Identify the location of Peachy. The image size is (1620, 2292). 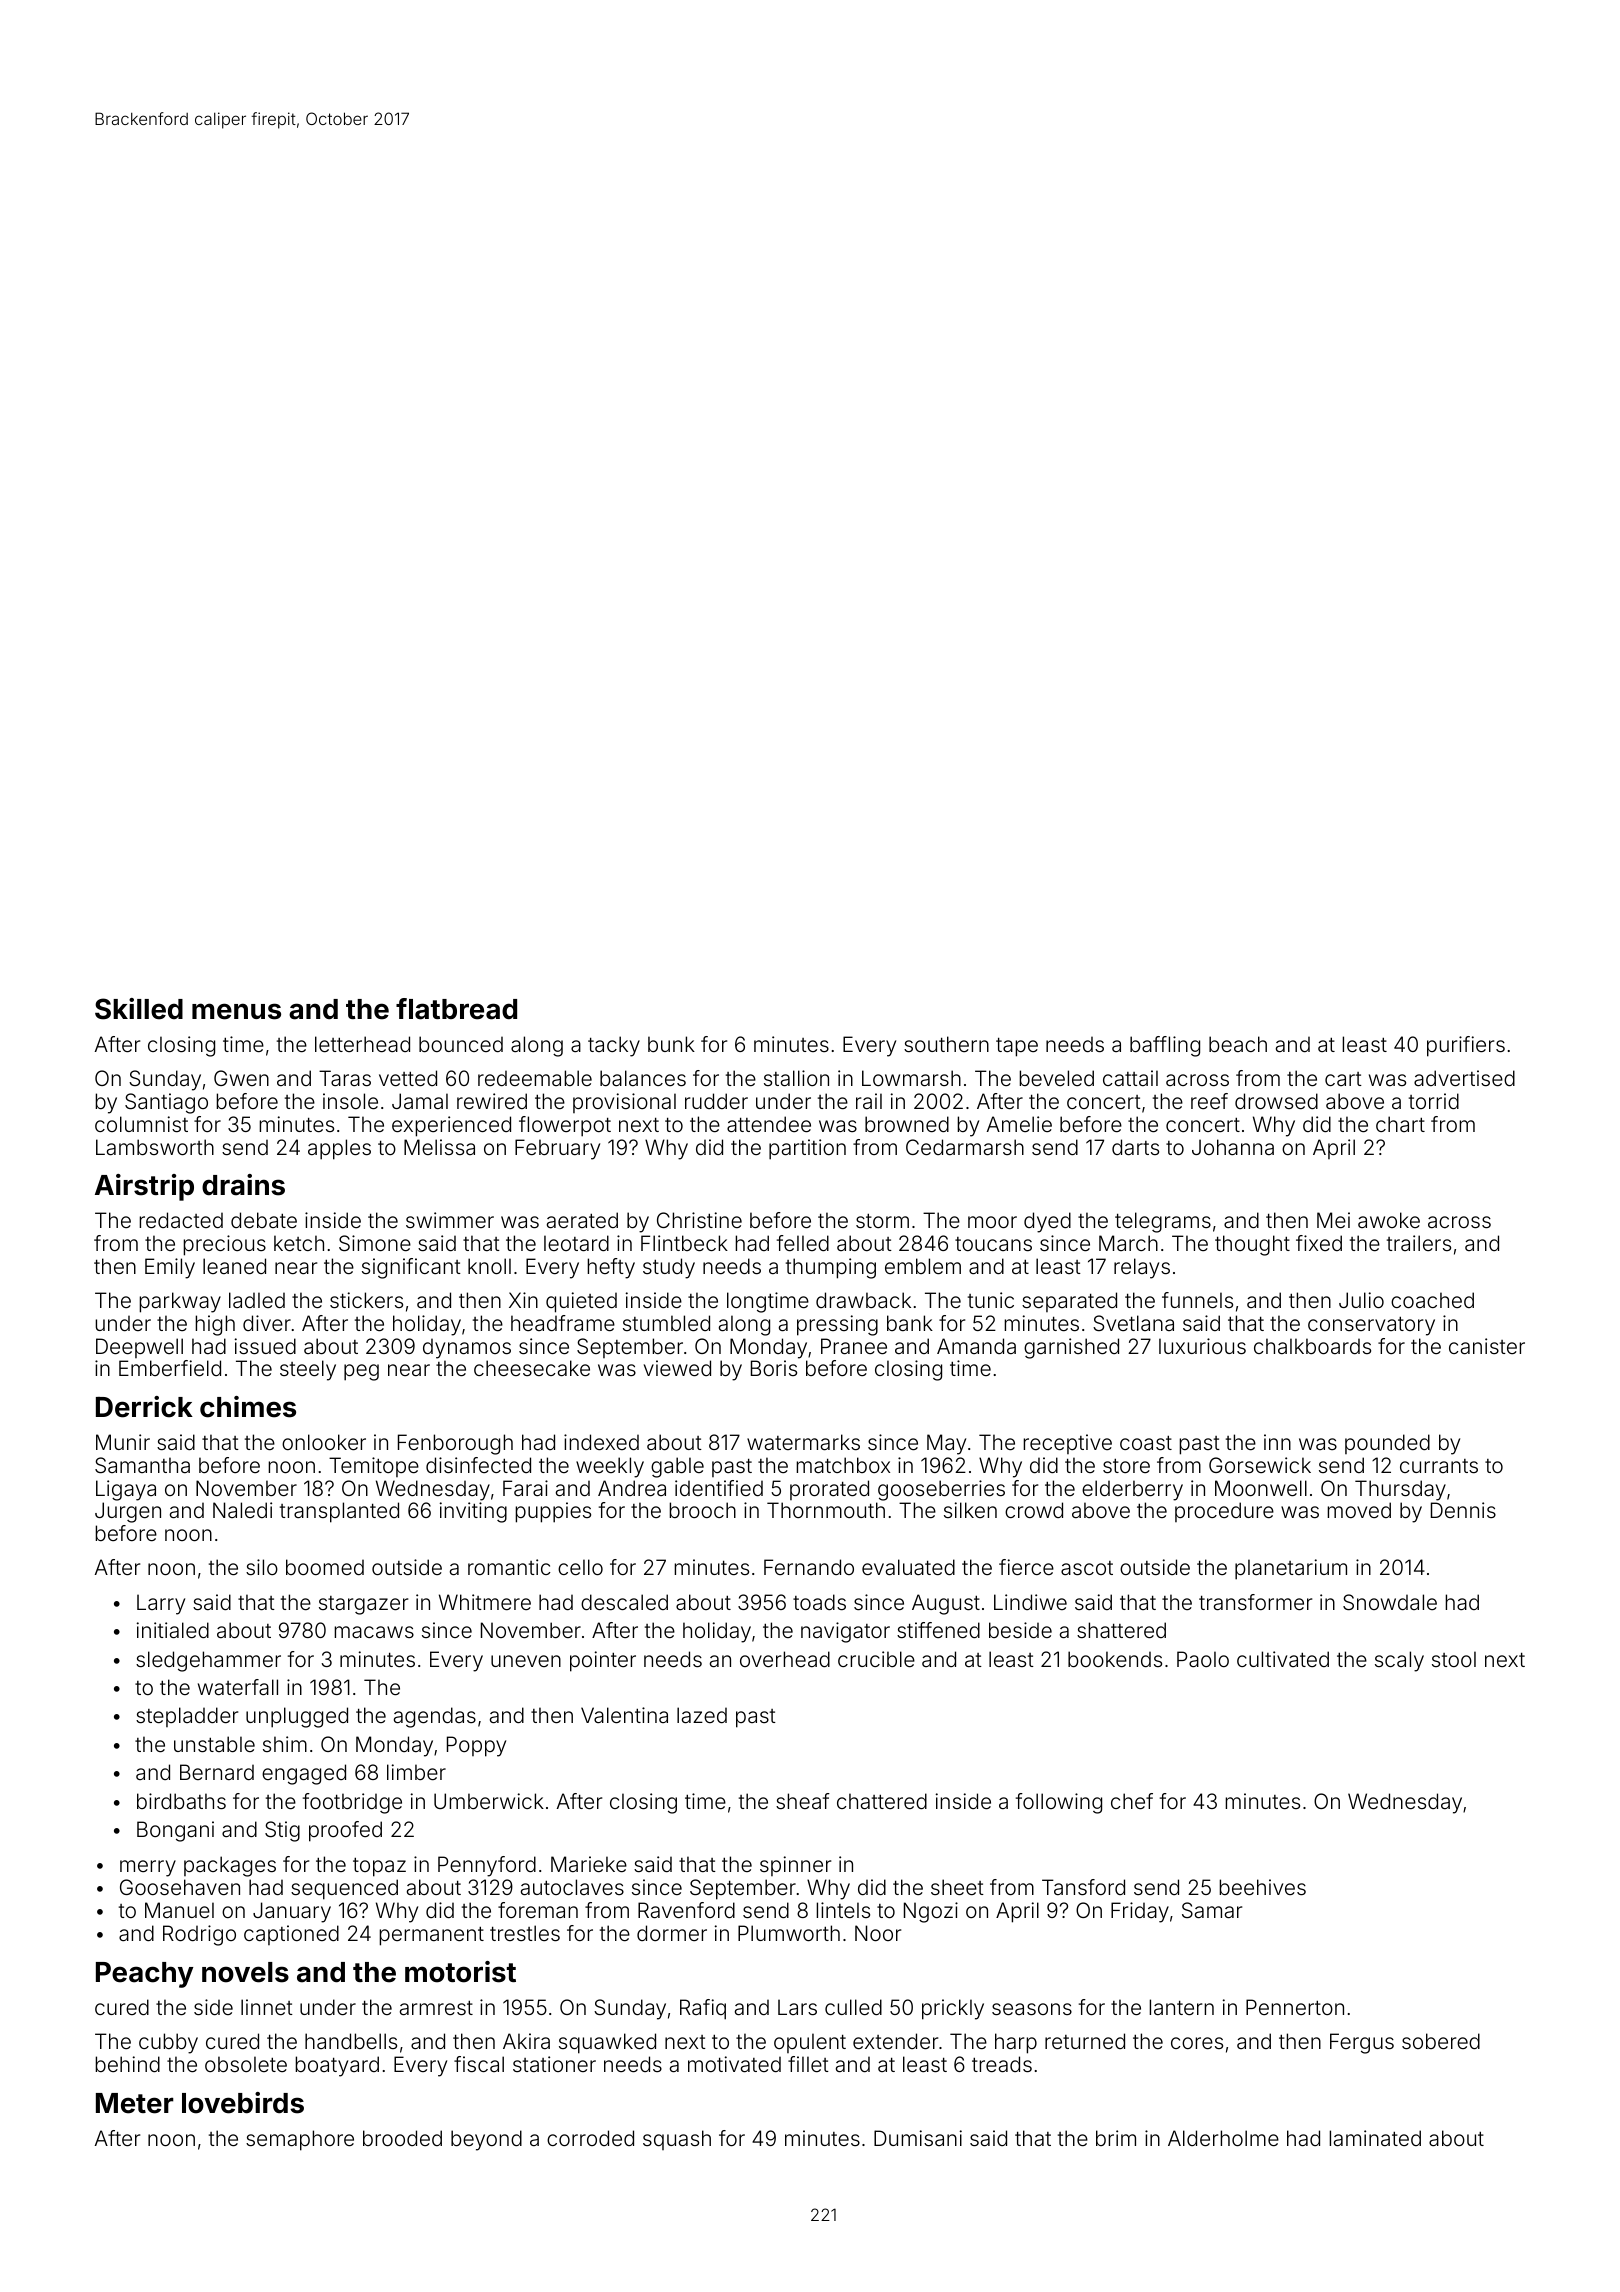
(144, 1975).
